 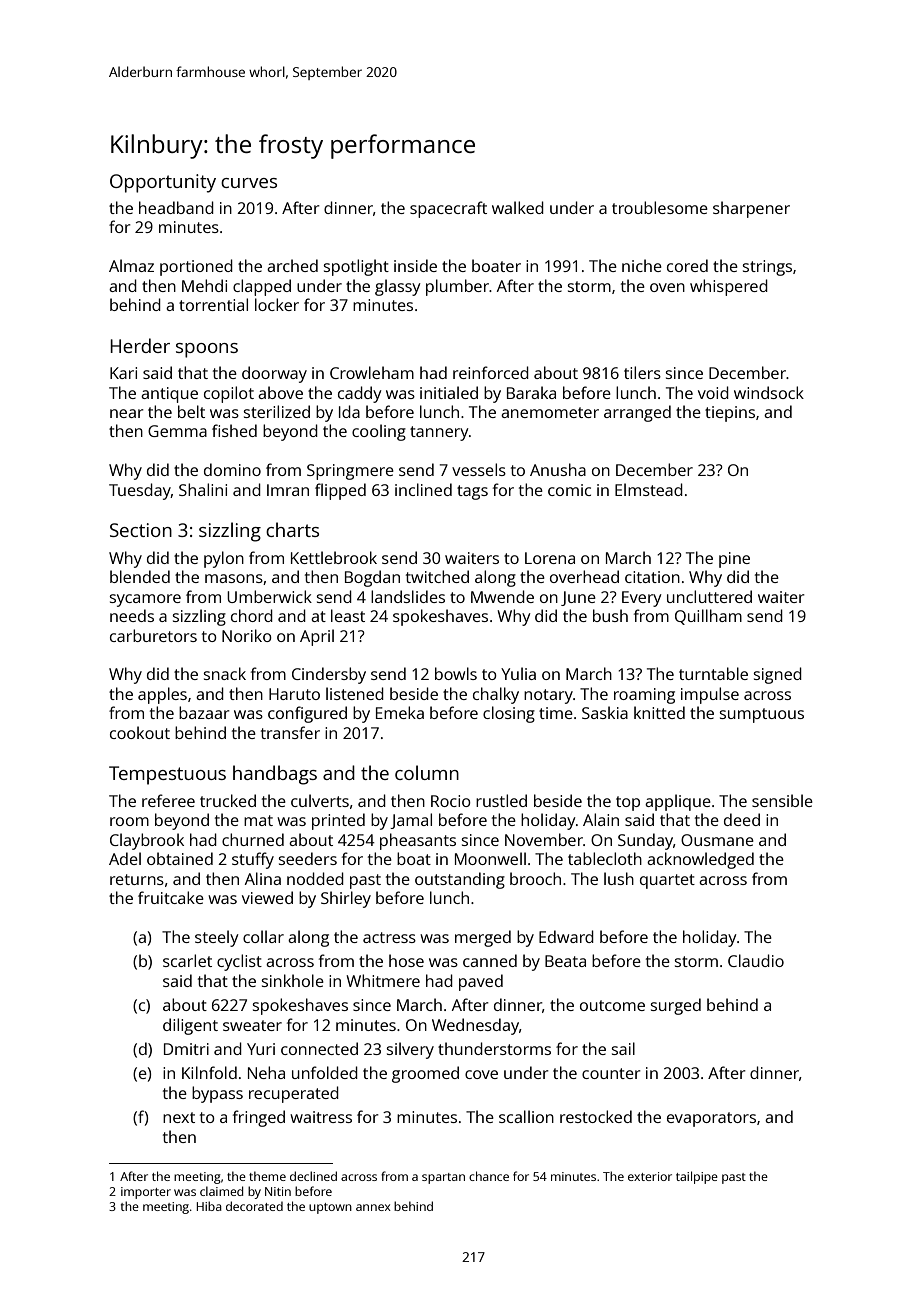 What do you see at coordinates (660, 207) in the screenshot?
I see `troublesome` at bounding box center [660, 207].
